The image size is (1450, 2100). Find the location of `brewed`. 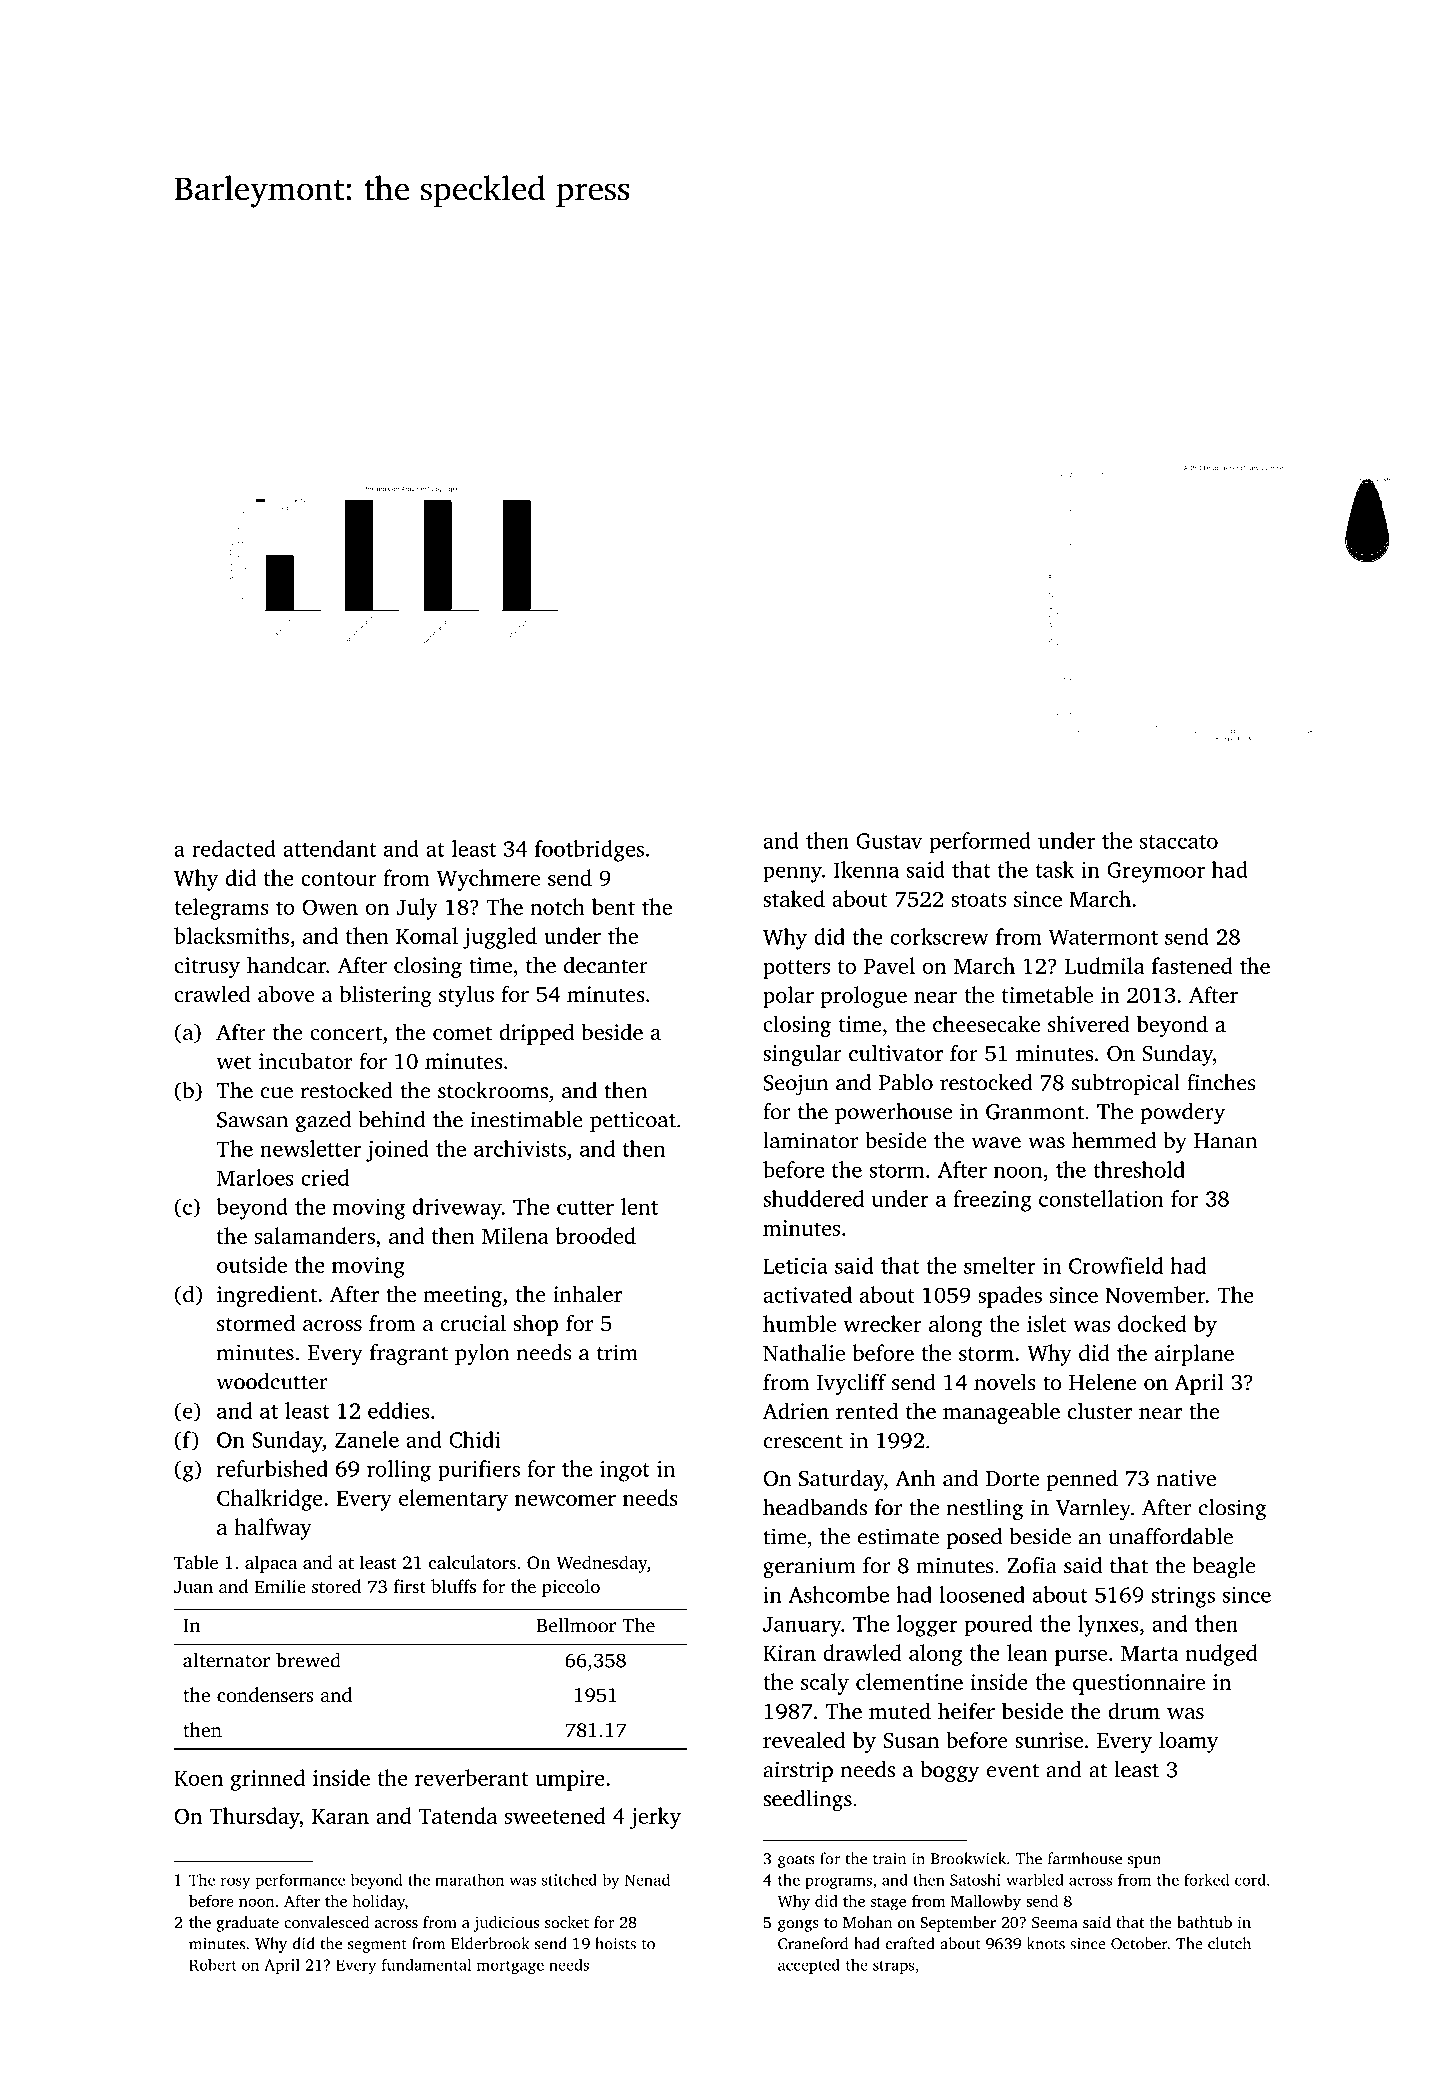

brewed is located at coordinates (308, 1660).
